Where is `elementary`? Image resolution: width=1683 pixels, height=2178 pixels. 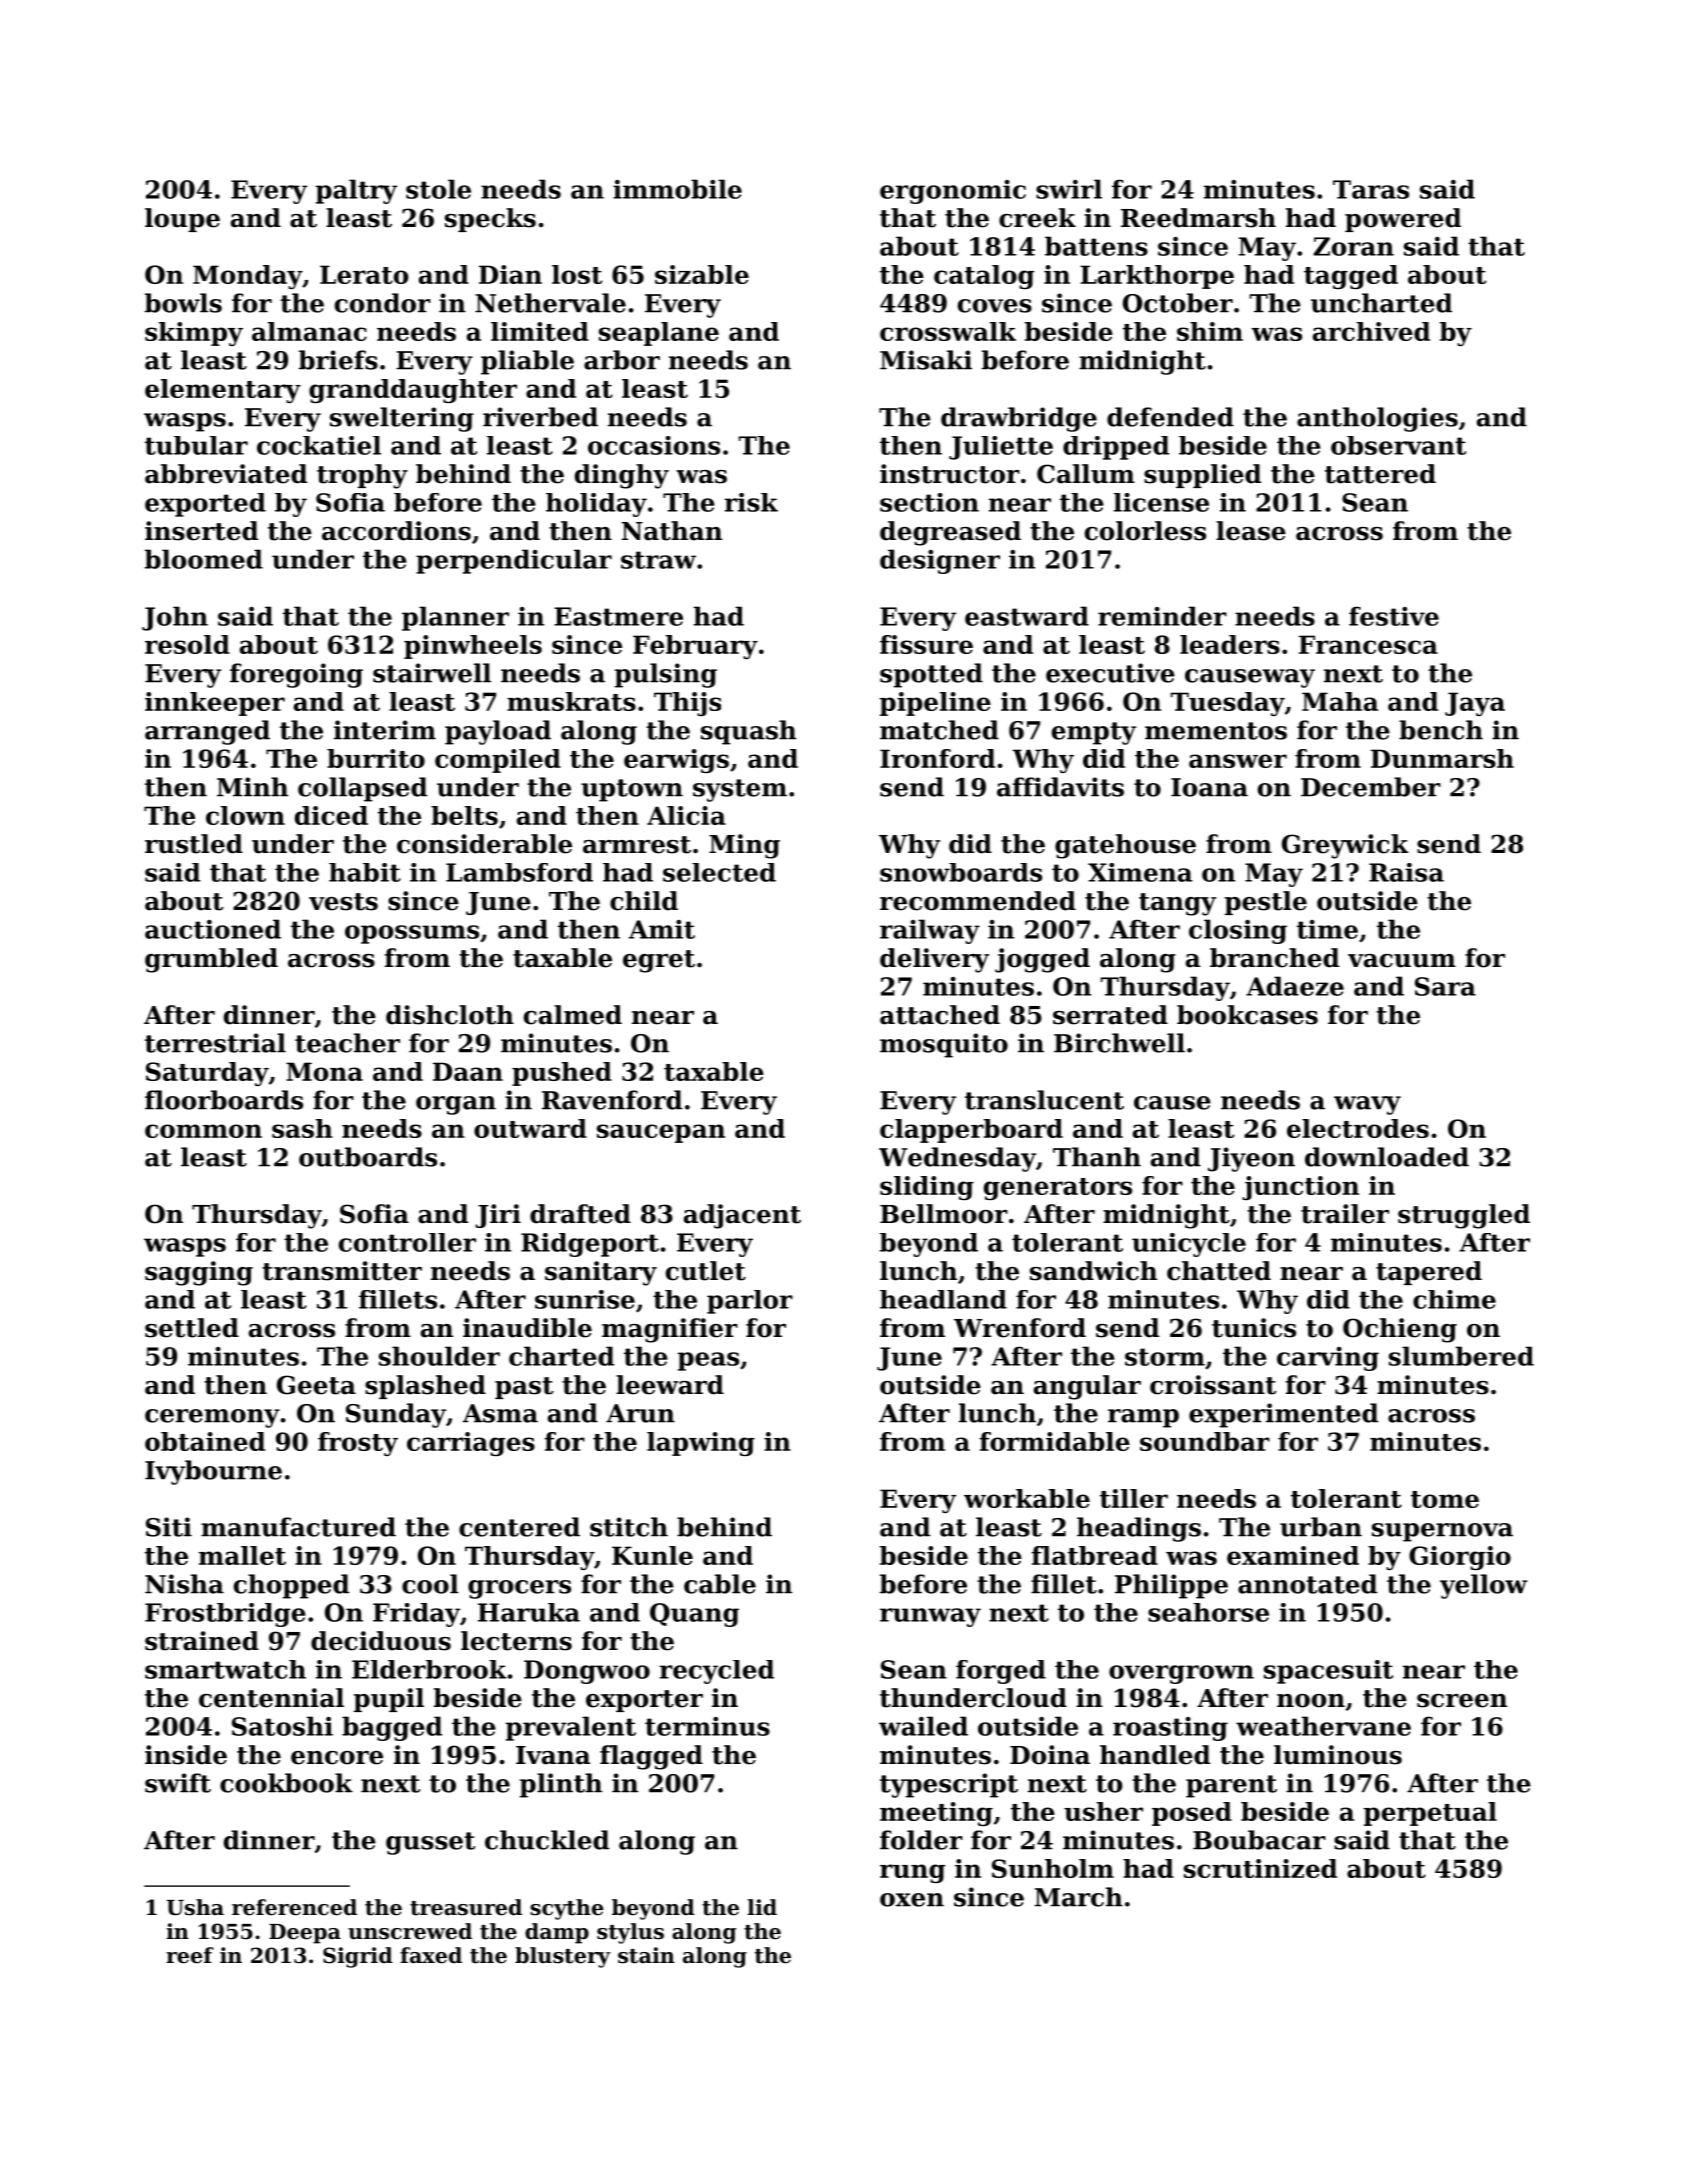 elementary is located at coordinates (223, 391).
